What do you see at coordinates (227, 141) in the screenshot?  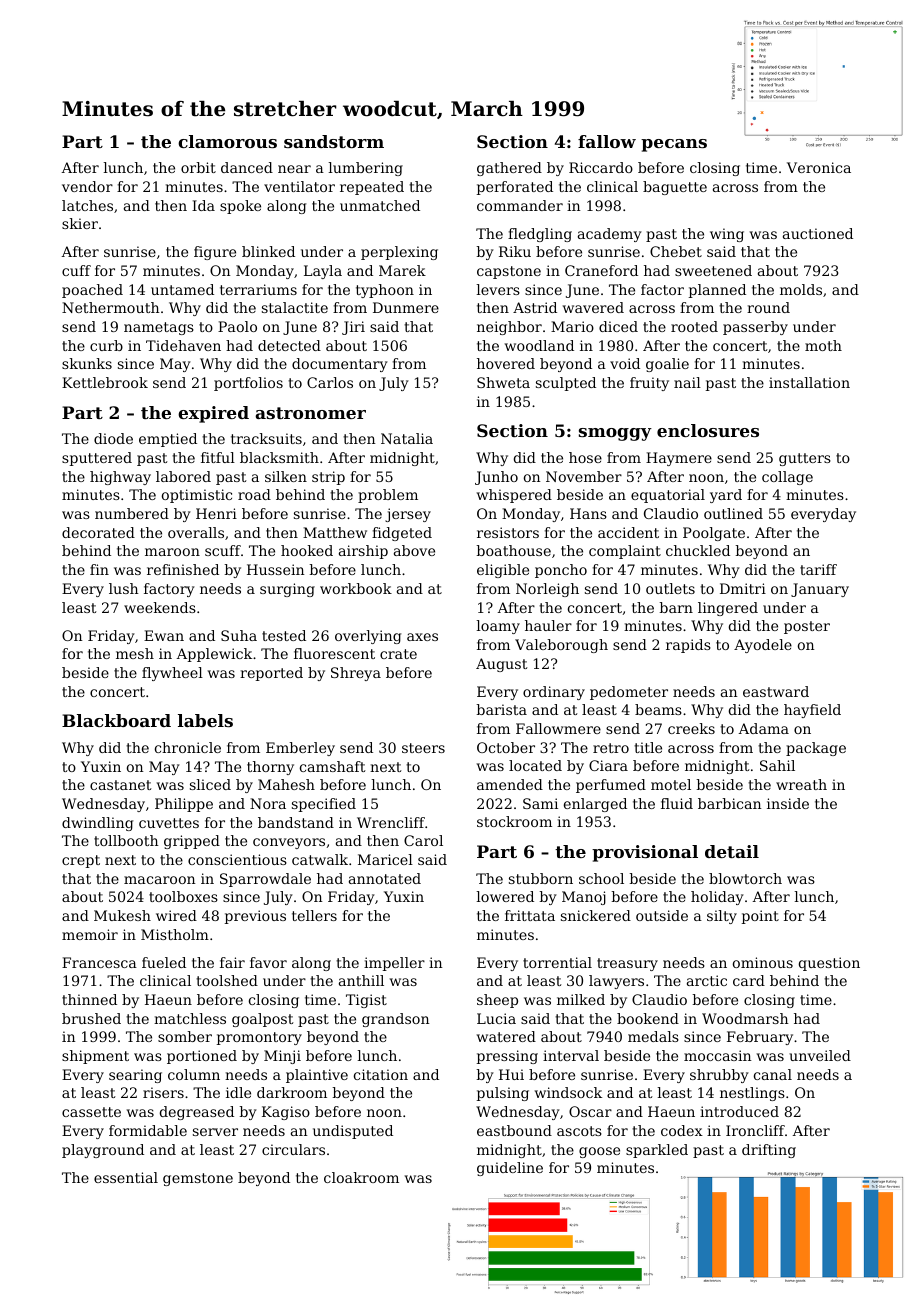 I see `clamorous` at bounding box center [227, 141].
